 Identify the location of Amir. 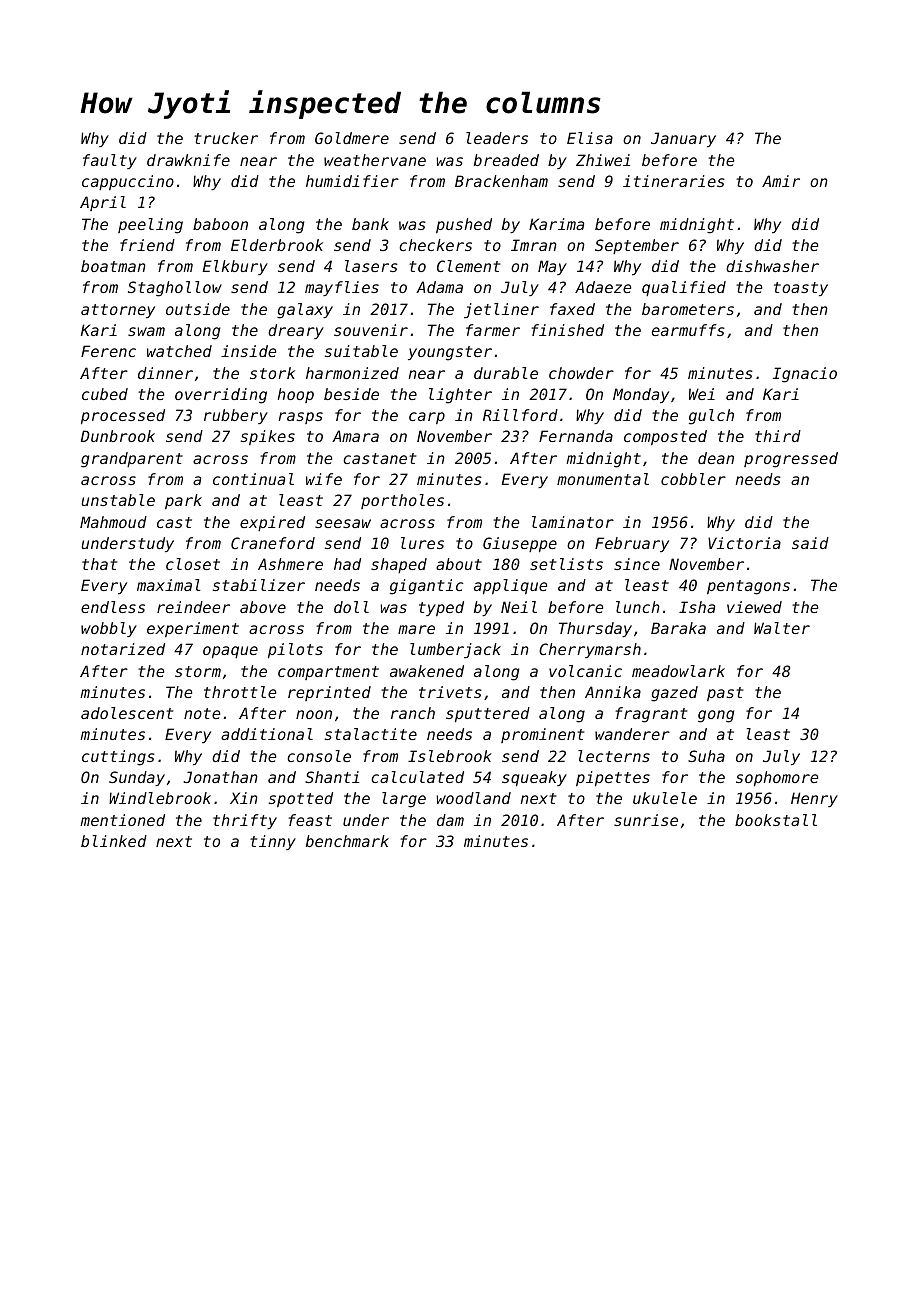
(781, 181).
